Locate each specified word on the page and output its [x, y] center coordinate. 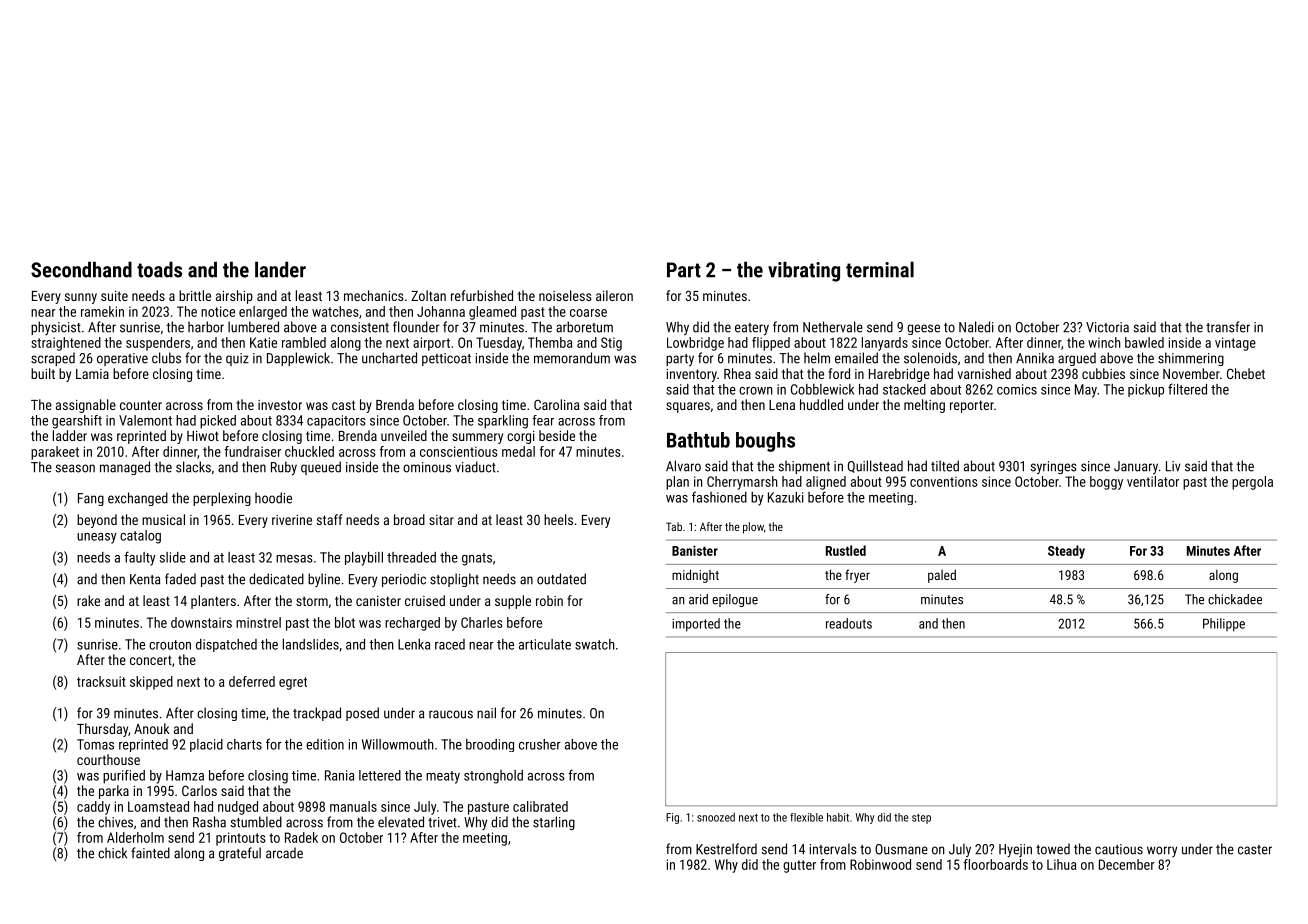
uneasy [97, 538]
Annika [1035, 358]
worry [1162, 851]
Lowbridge [695, 344]
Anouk [151, 728]
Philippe [1224, 624]
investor [280, 405]
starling [554, 823]
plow [753, 528]
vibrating [804, 271]
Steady [1066, 552]
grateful [240, 854]
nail [486, 713]
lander [280, 269]
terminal [880, 269]
